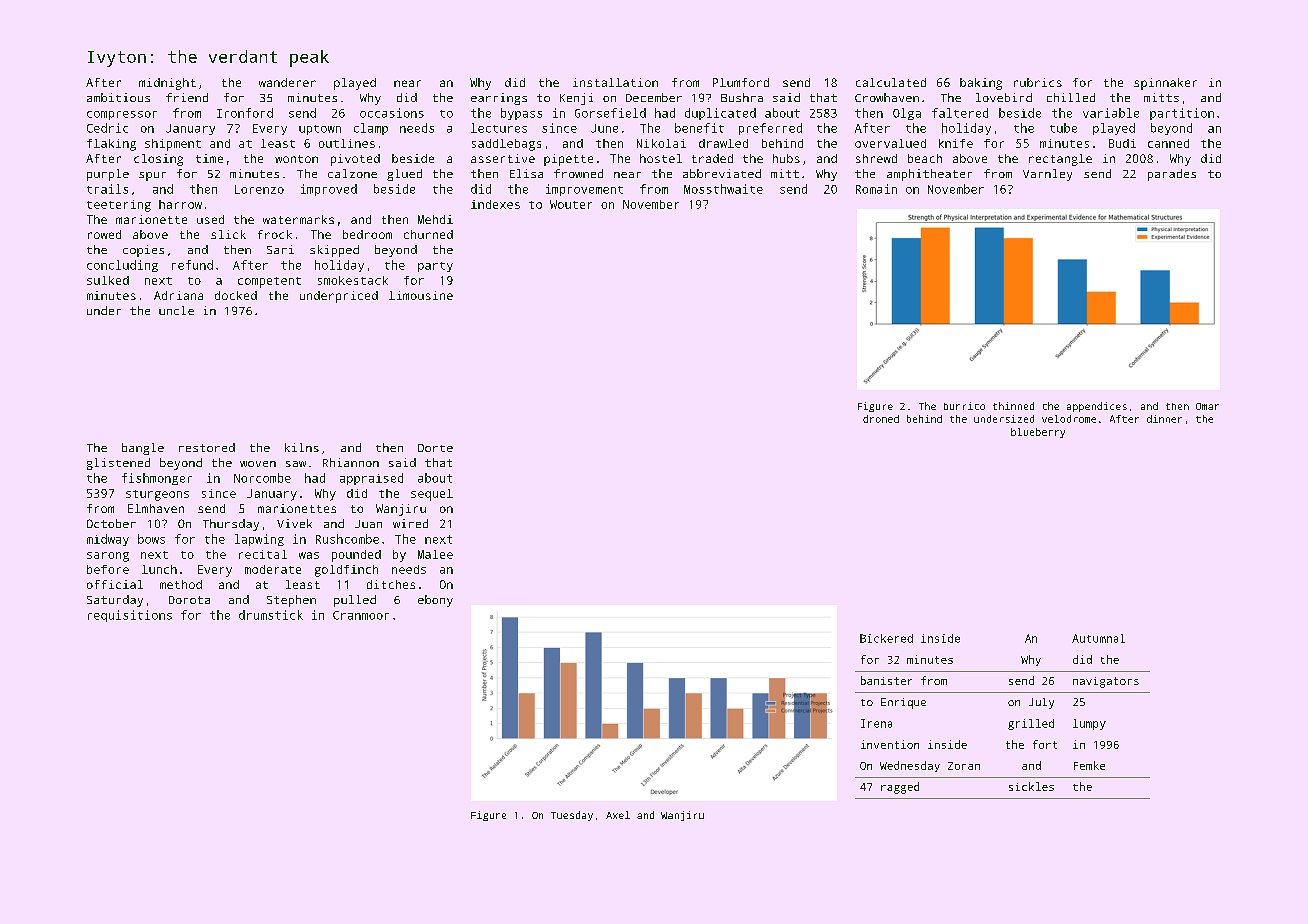 The width and height of the image is (1308, 924). What do you see at coordinates (118, 464) in the image?
I see `glistened` at bounding box center [118, 464].
